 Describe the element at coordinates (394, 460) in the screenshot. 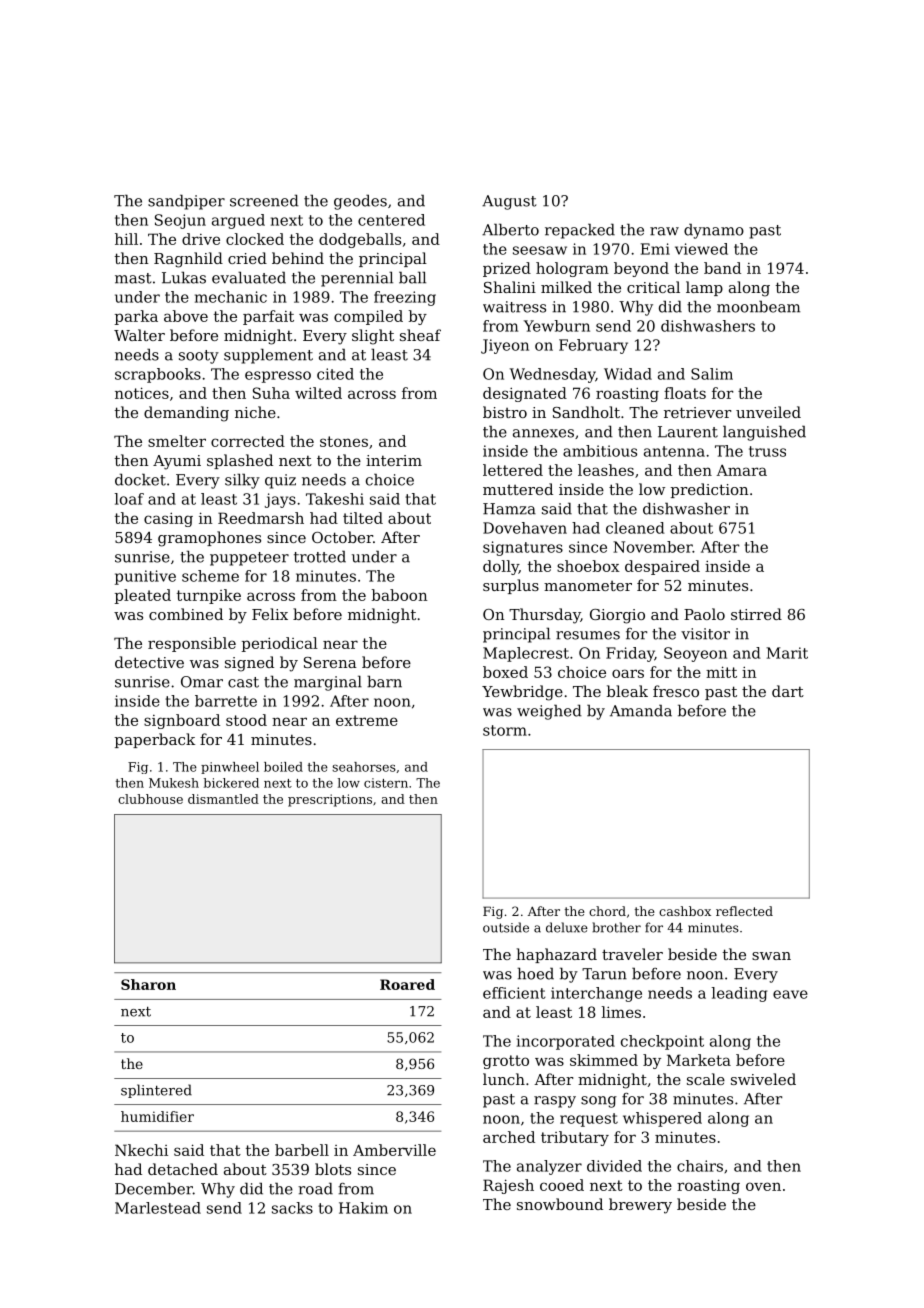

I see `interim` at that location.
